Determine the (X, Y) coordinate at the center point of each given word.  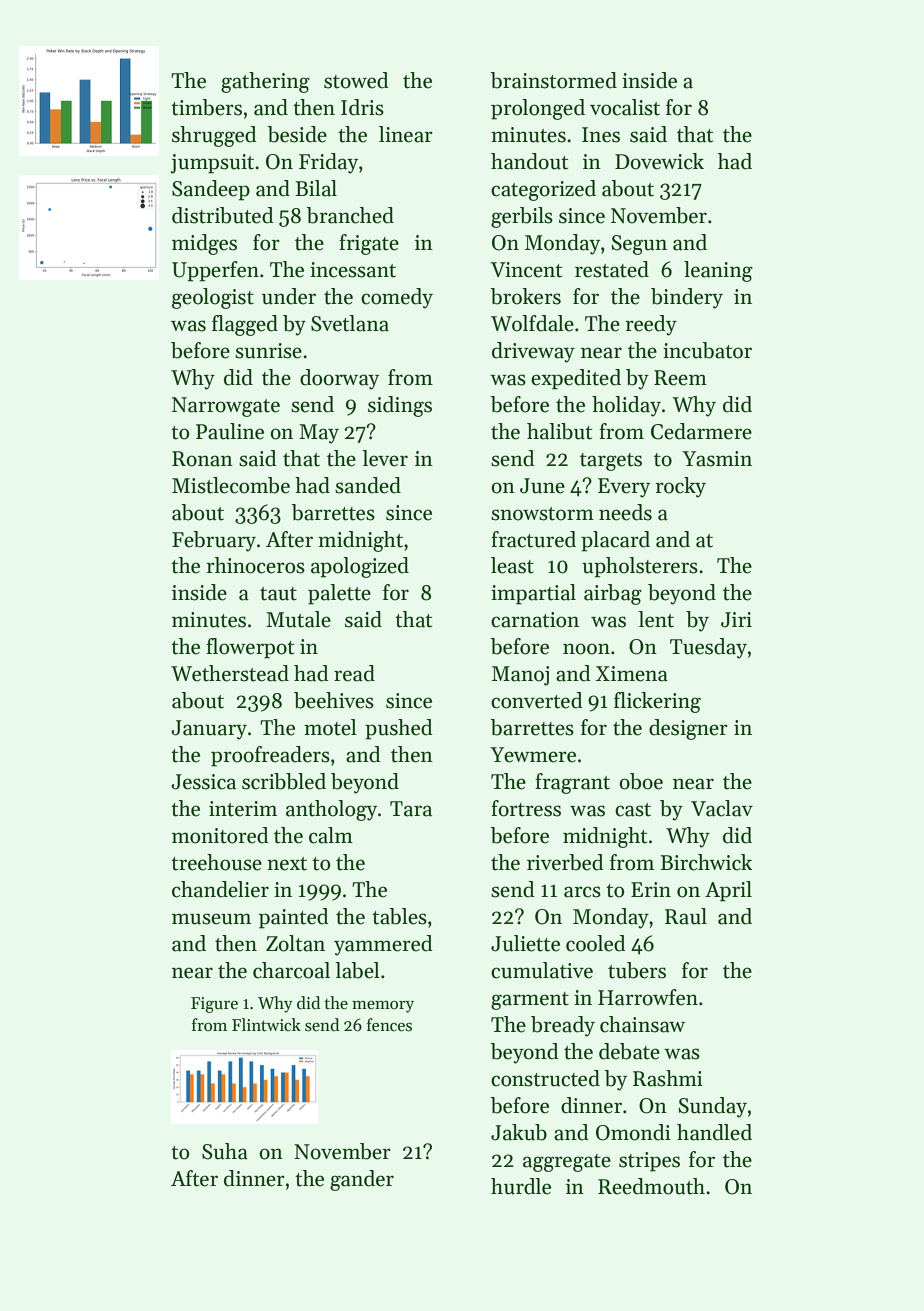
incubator (707, 350)
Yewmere (533, 755)
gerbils (522, 217)
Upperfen (215, 271)
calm (331, 835)
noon (586, 649)
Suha (225, 1151)
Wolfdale (532, 323)
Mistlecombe (231, 485)
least (512, 565)
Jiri (736, 620)
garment (530, 1001)
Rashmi (668, 1078)
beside (297, 134)
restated (612, 269)
